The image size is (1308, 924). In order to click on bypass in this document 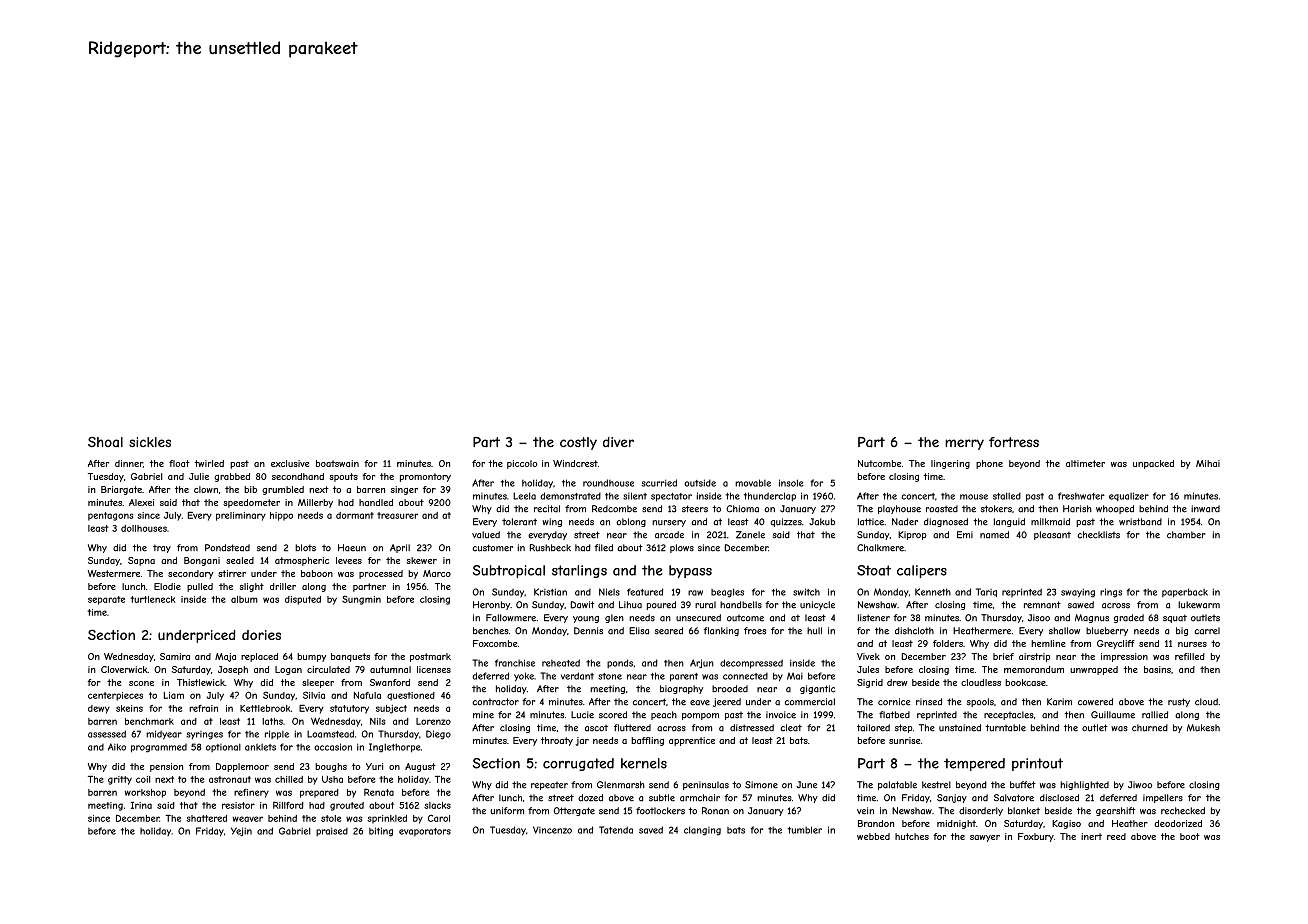, I will do `click(690, 571)`.
